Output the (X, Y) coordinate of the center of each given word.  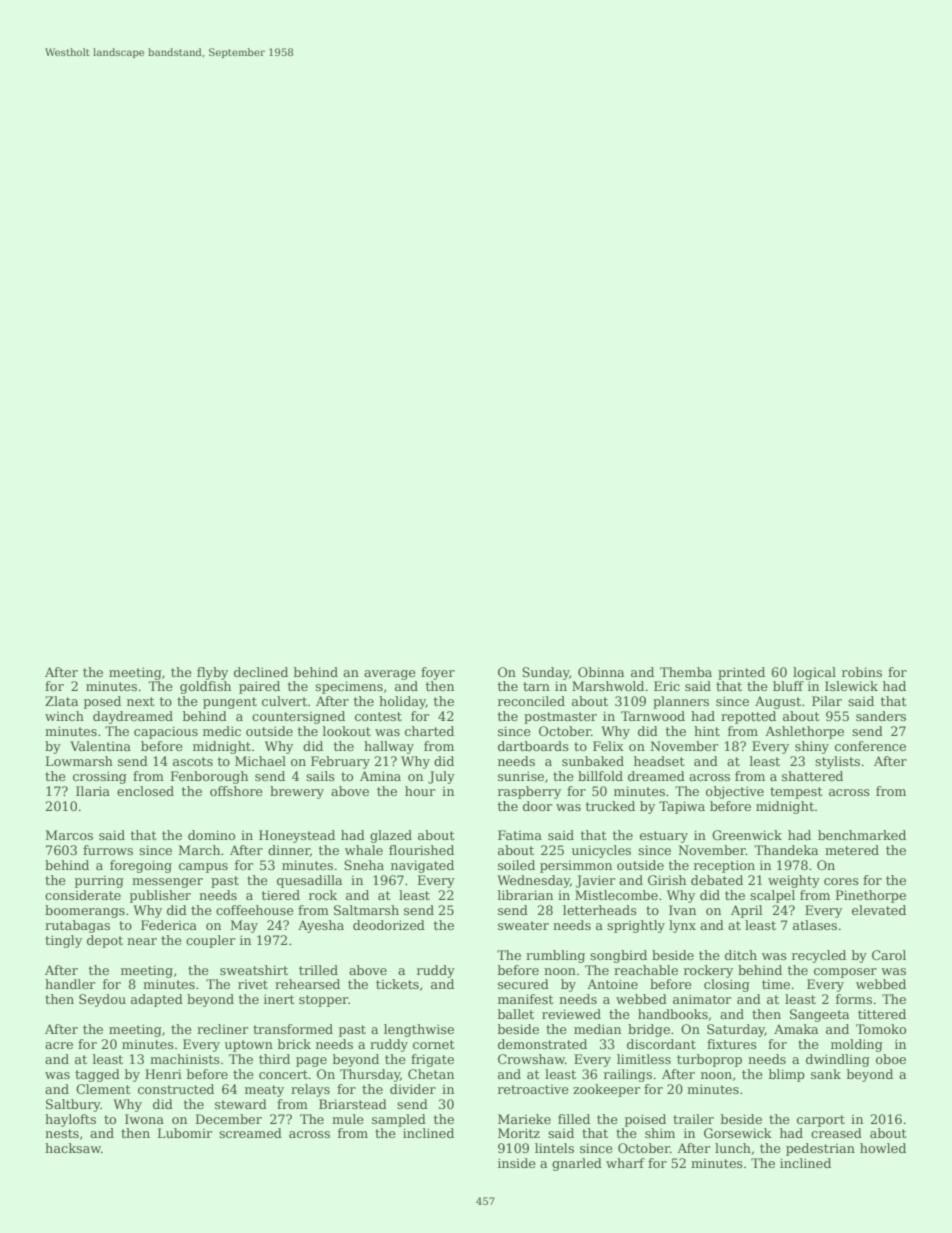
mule (348, 1119)
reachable (646, 970)
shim (660, 1133)
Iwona (144, 1119)
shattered (812, 776)
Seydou (102, 1000)
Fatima (520, 835)
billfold (600, 776)
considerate (83, 895)
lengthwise (419, 1030)
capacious (166, 732)
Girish (667, 880)
